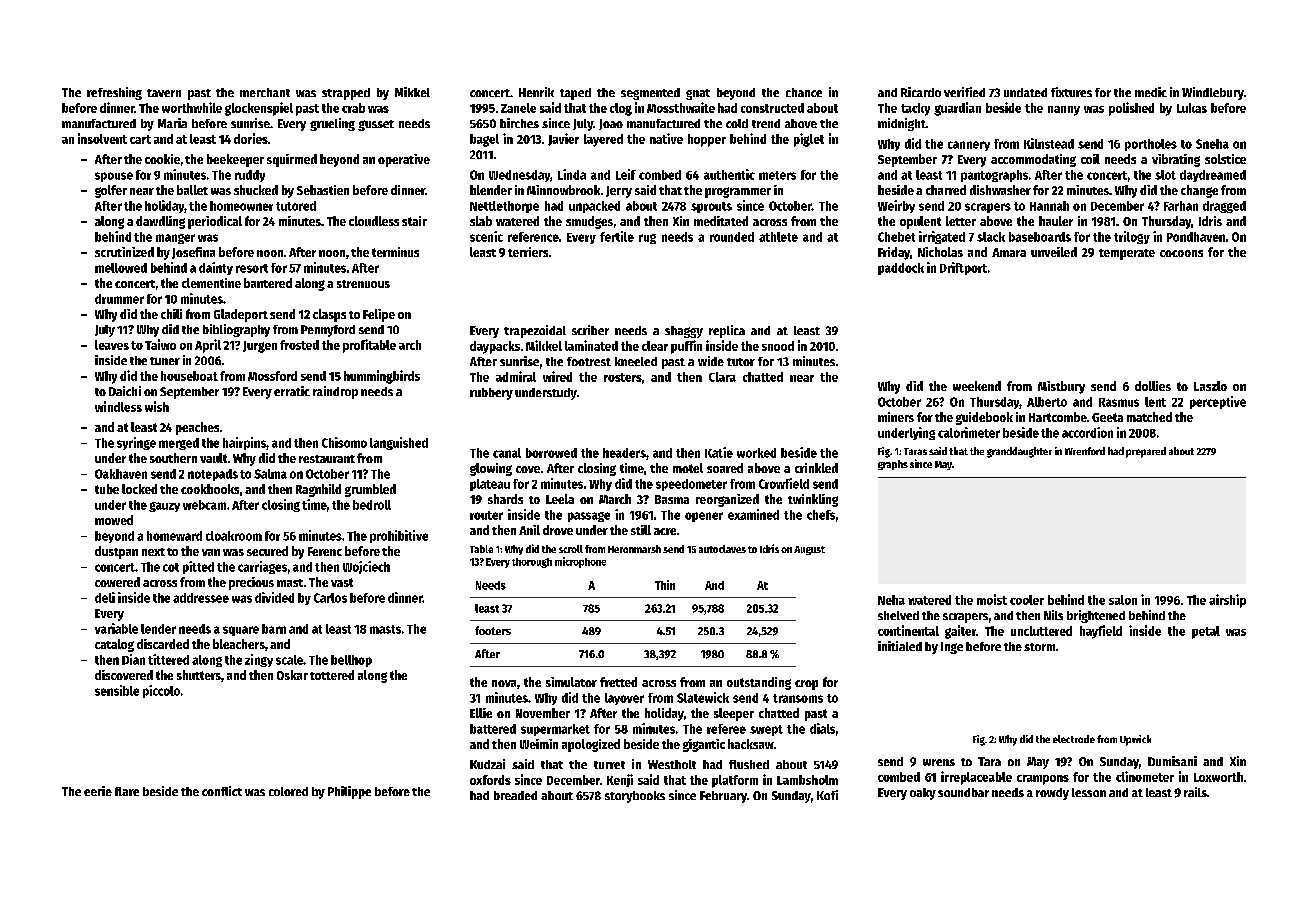  I want to click on rowdy, so click(1052, 794).
